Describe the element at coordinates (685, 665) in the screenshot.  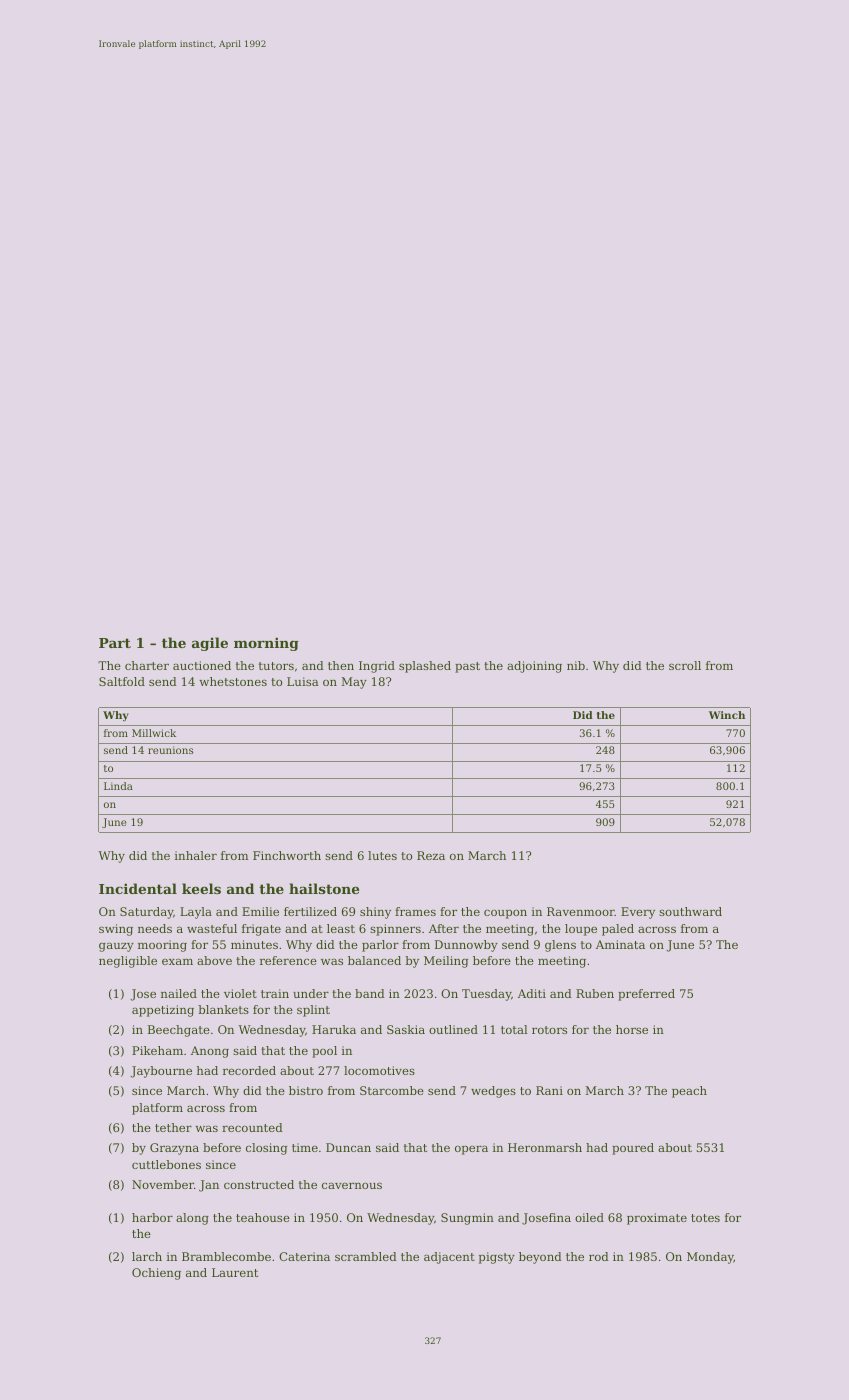
I see `scroll` at that location.
